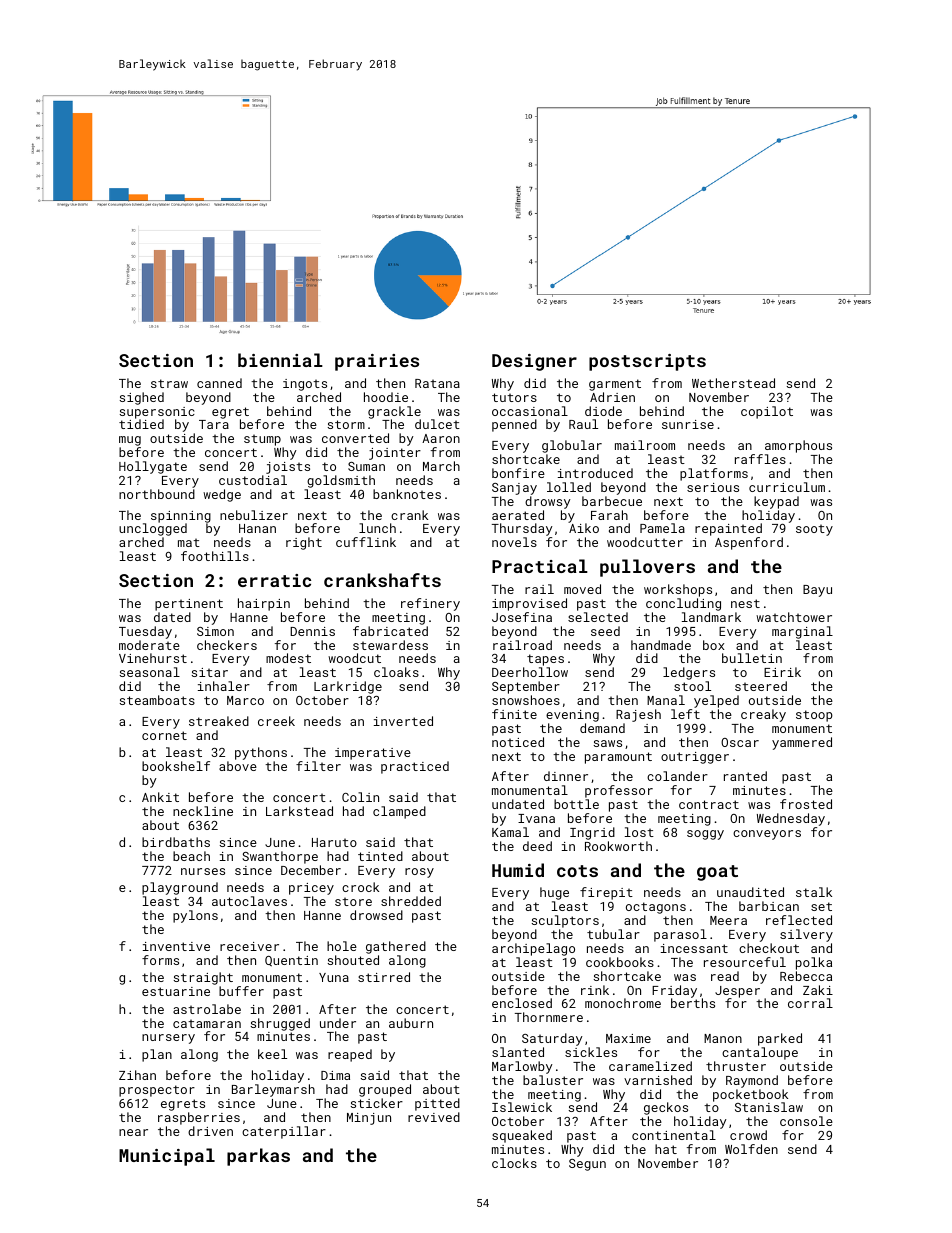 Image resolution: width=952 pixels, height=1233 pixels. I want to click on Segun, so click(587, 1165).
